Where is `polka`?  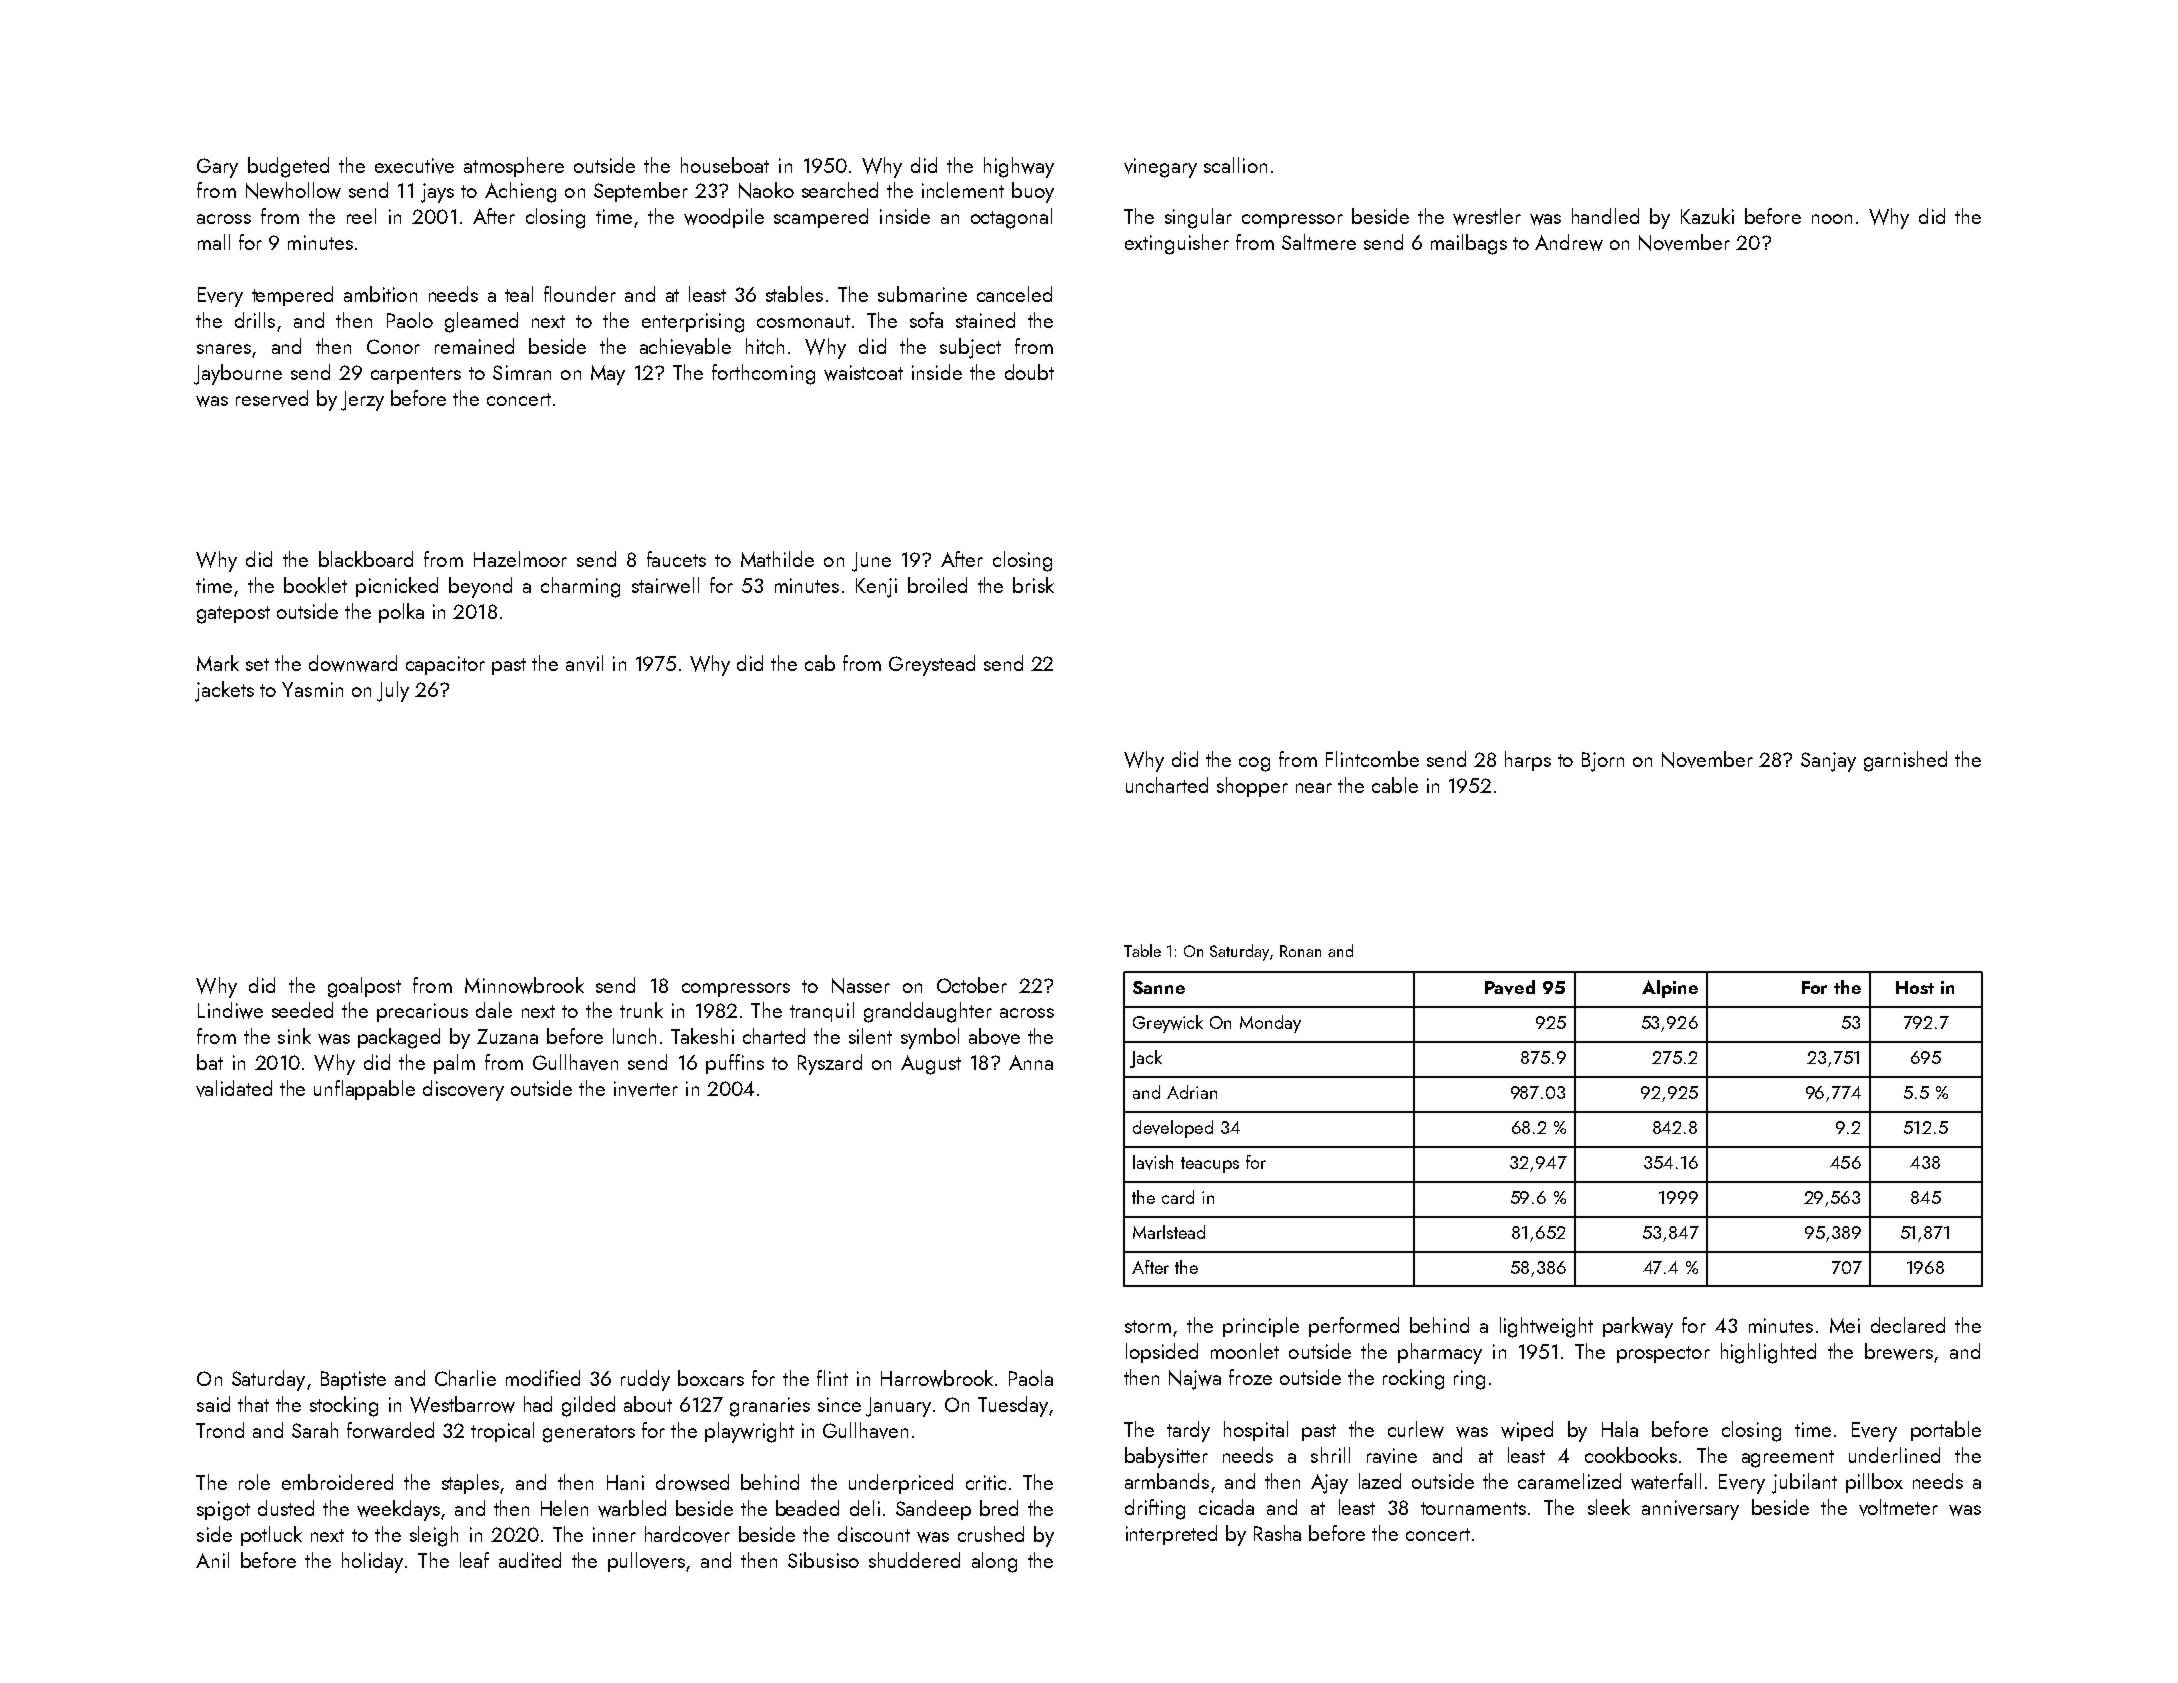
polka is located at coordinates (401, 613).
